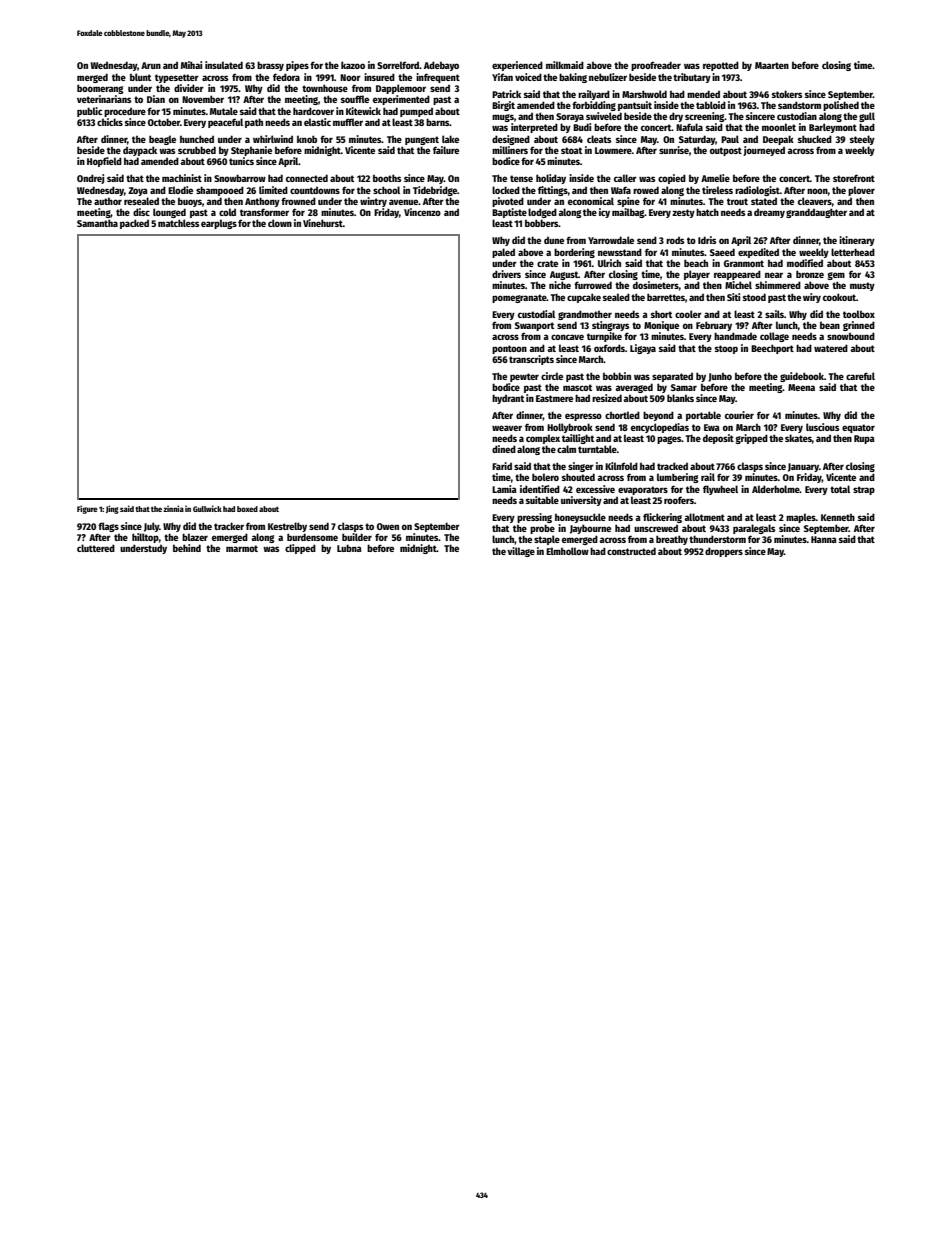  I want to click on pontoon, so click(509, 349).
